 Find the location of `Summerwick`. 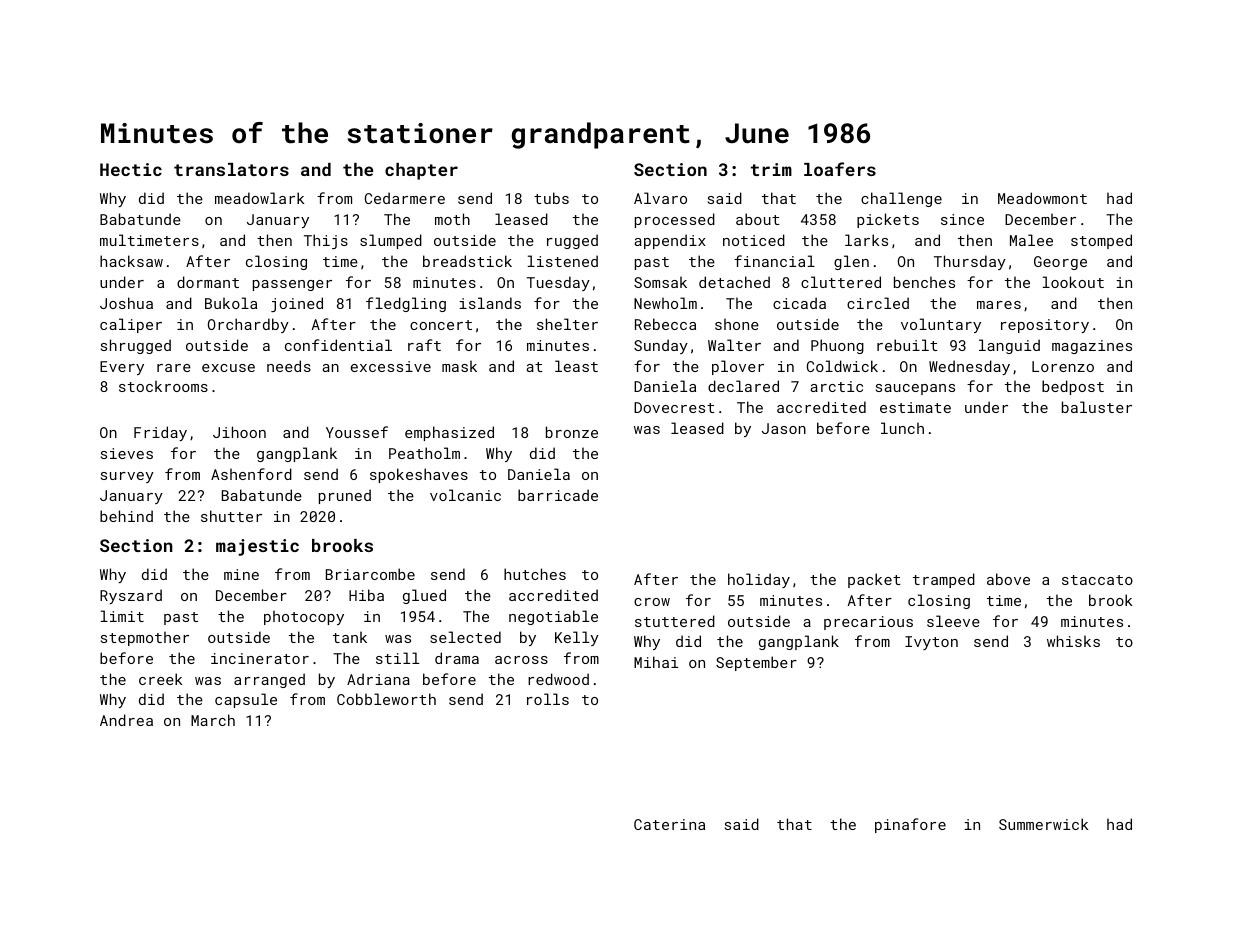

Summerwick is located at coordinates (1043, 824).
